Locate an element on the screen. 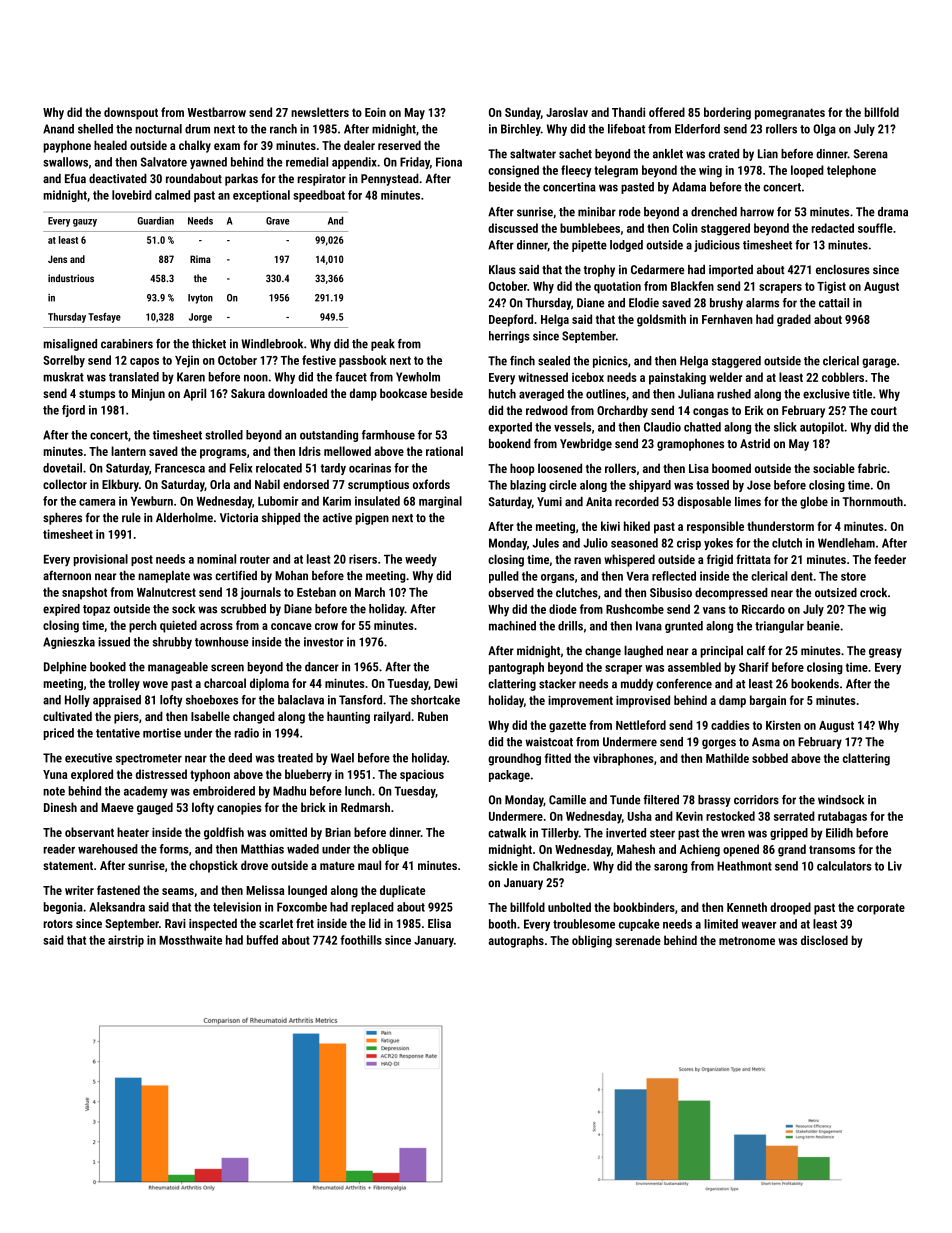 This screenshot has height=1233, width=952. Fiona is located at coordinates (449, 162).
